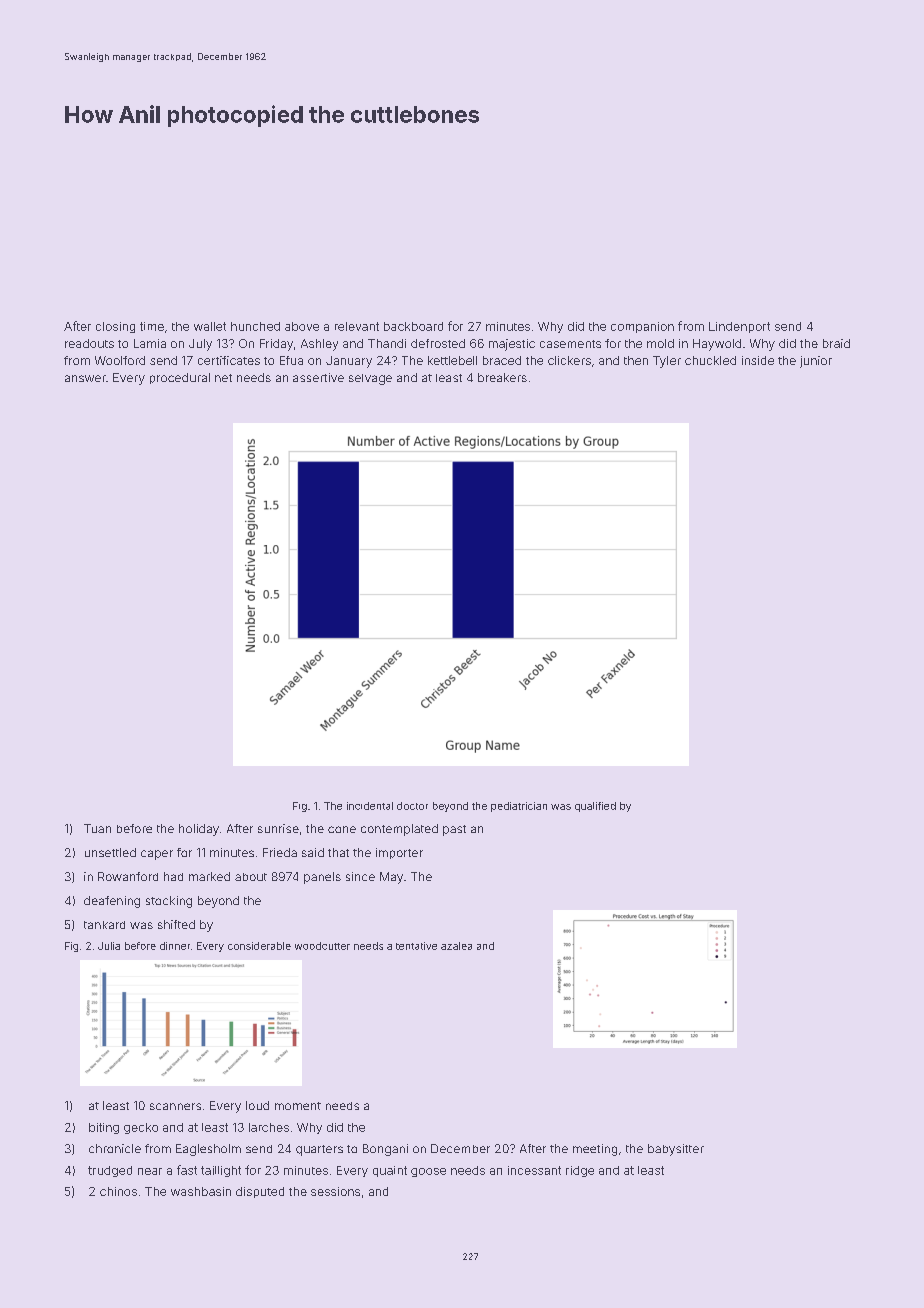 This image has width=924, height=1308. I want to click on junior, so click(816, 362).
